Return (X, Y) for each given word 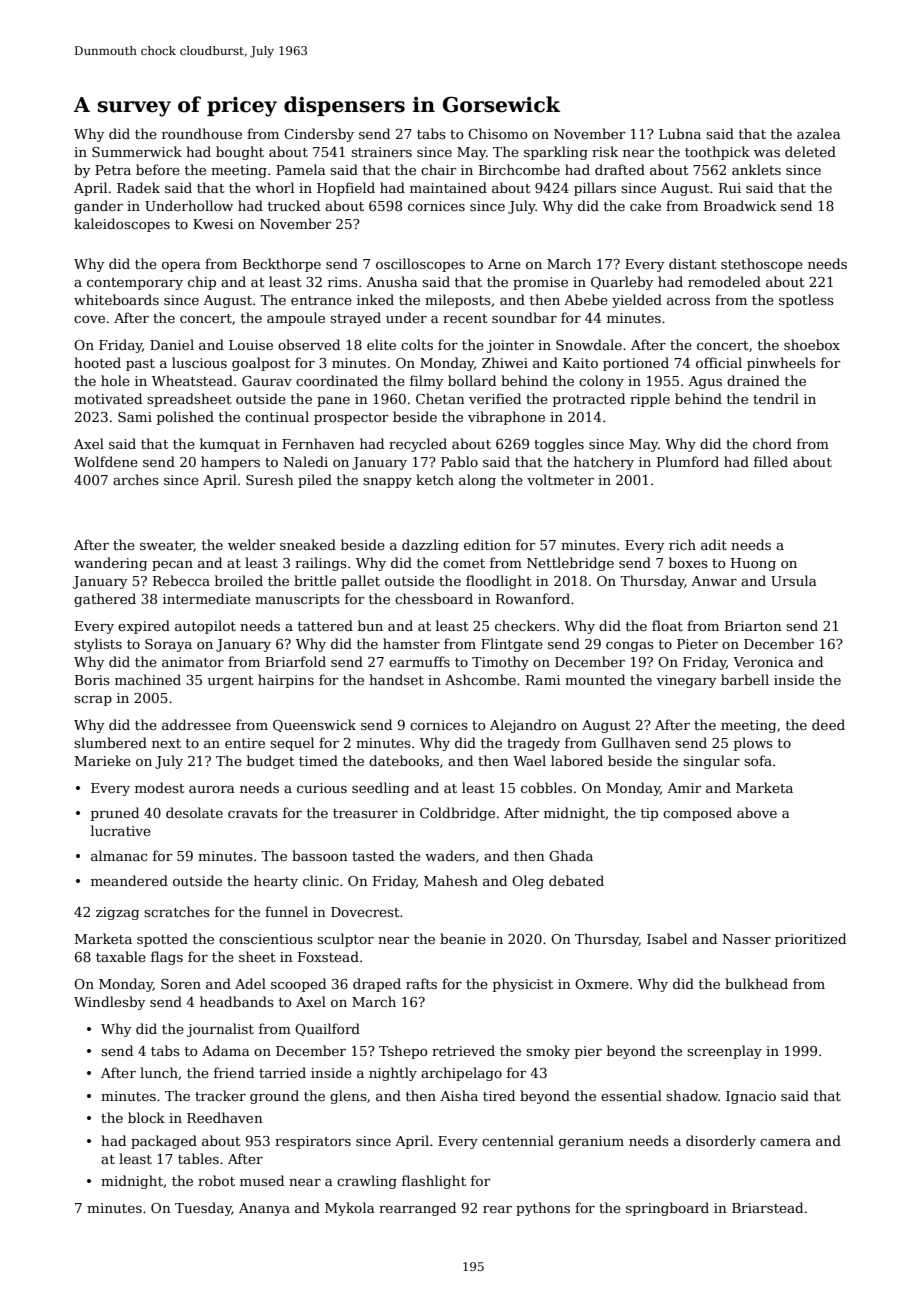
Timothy (500, 663)
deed (828, 724)
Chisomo (497, 133)
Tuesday (203, 1209)
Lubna (680, 133)
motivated (108, 398)
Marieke (103, 760)
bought (240, 153)
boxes (688, 562)
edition (487, 544)
